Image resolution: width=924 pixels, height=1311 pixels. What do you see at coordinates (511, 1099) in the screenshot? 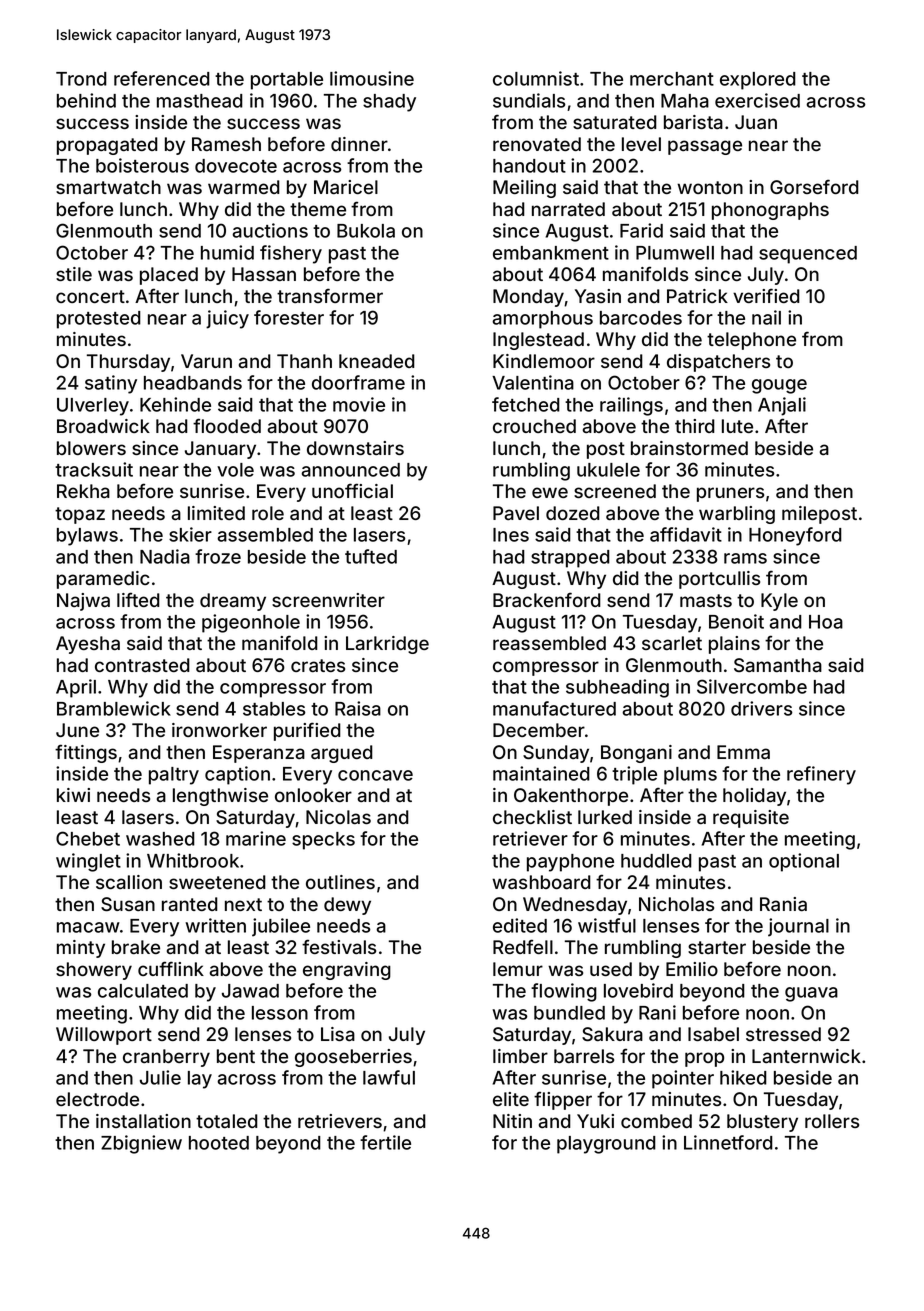
I see `elite` at bounding box center [511, 1099].
